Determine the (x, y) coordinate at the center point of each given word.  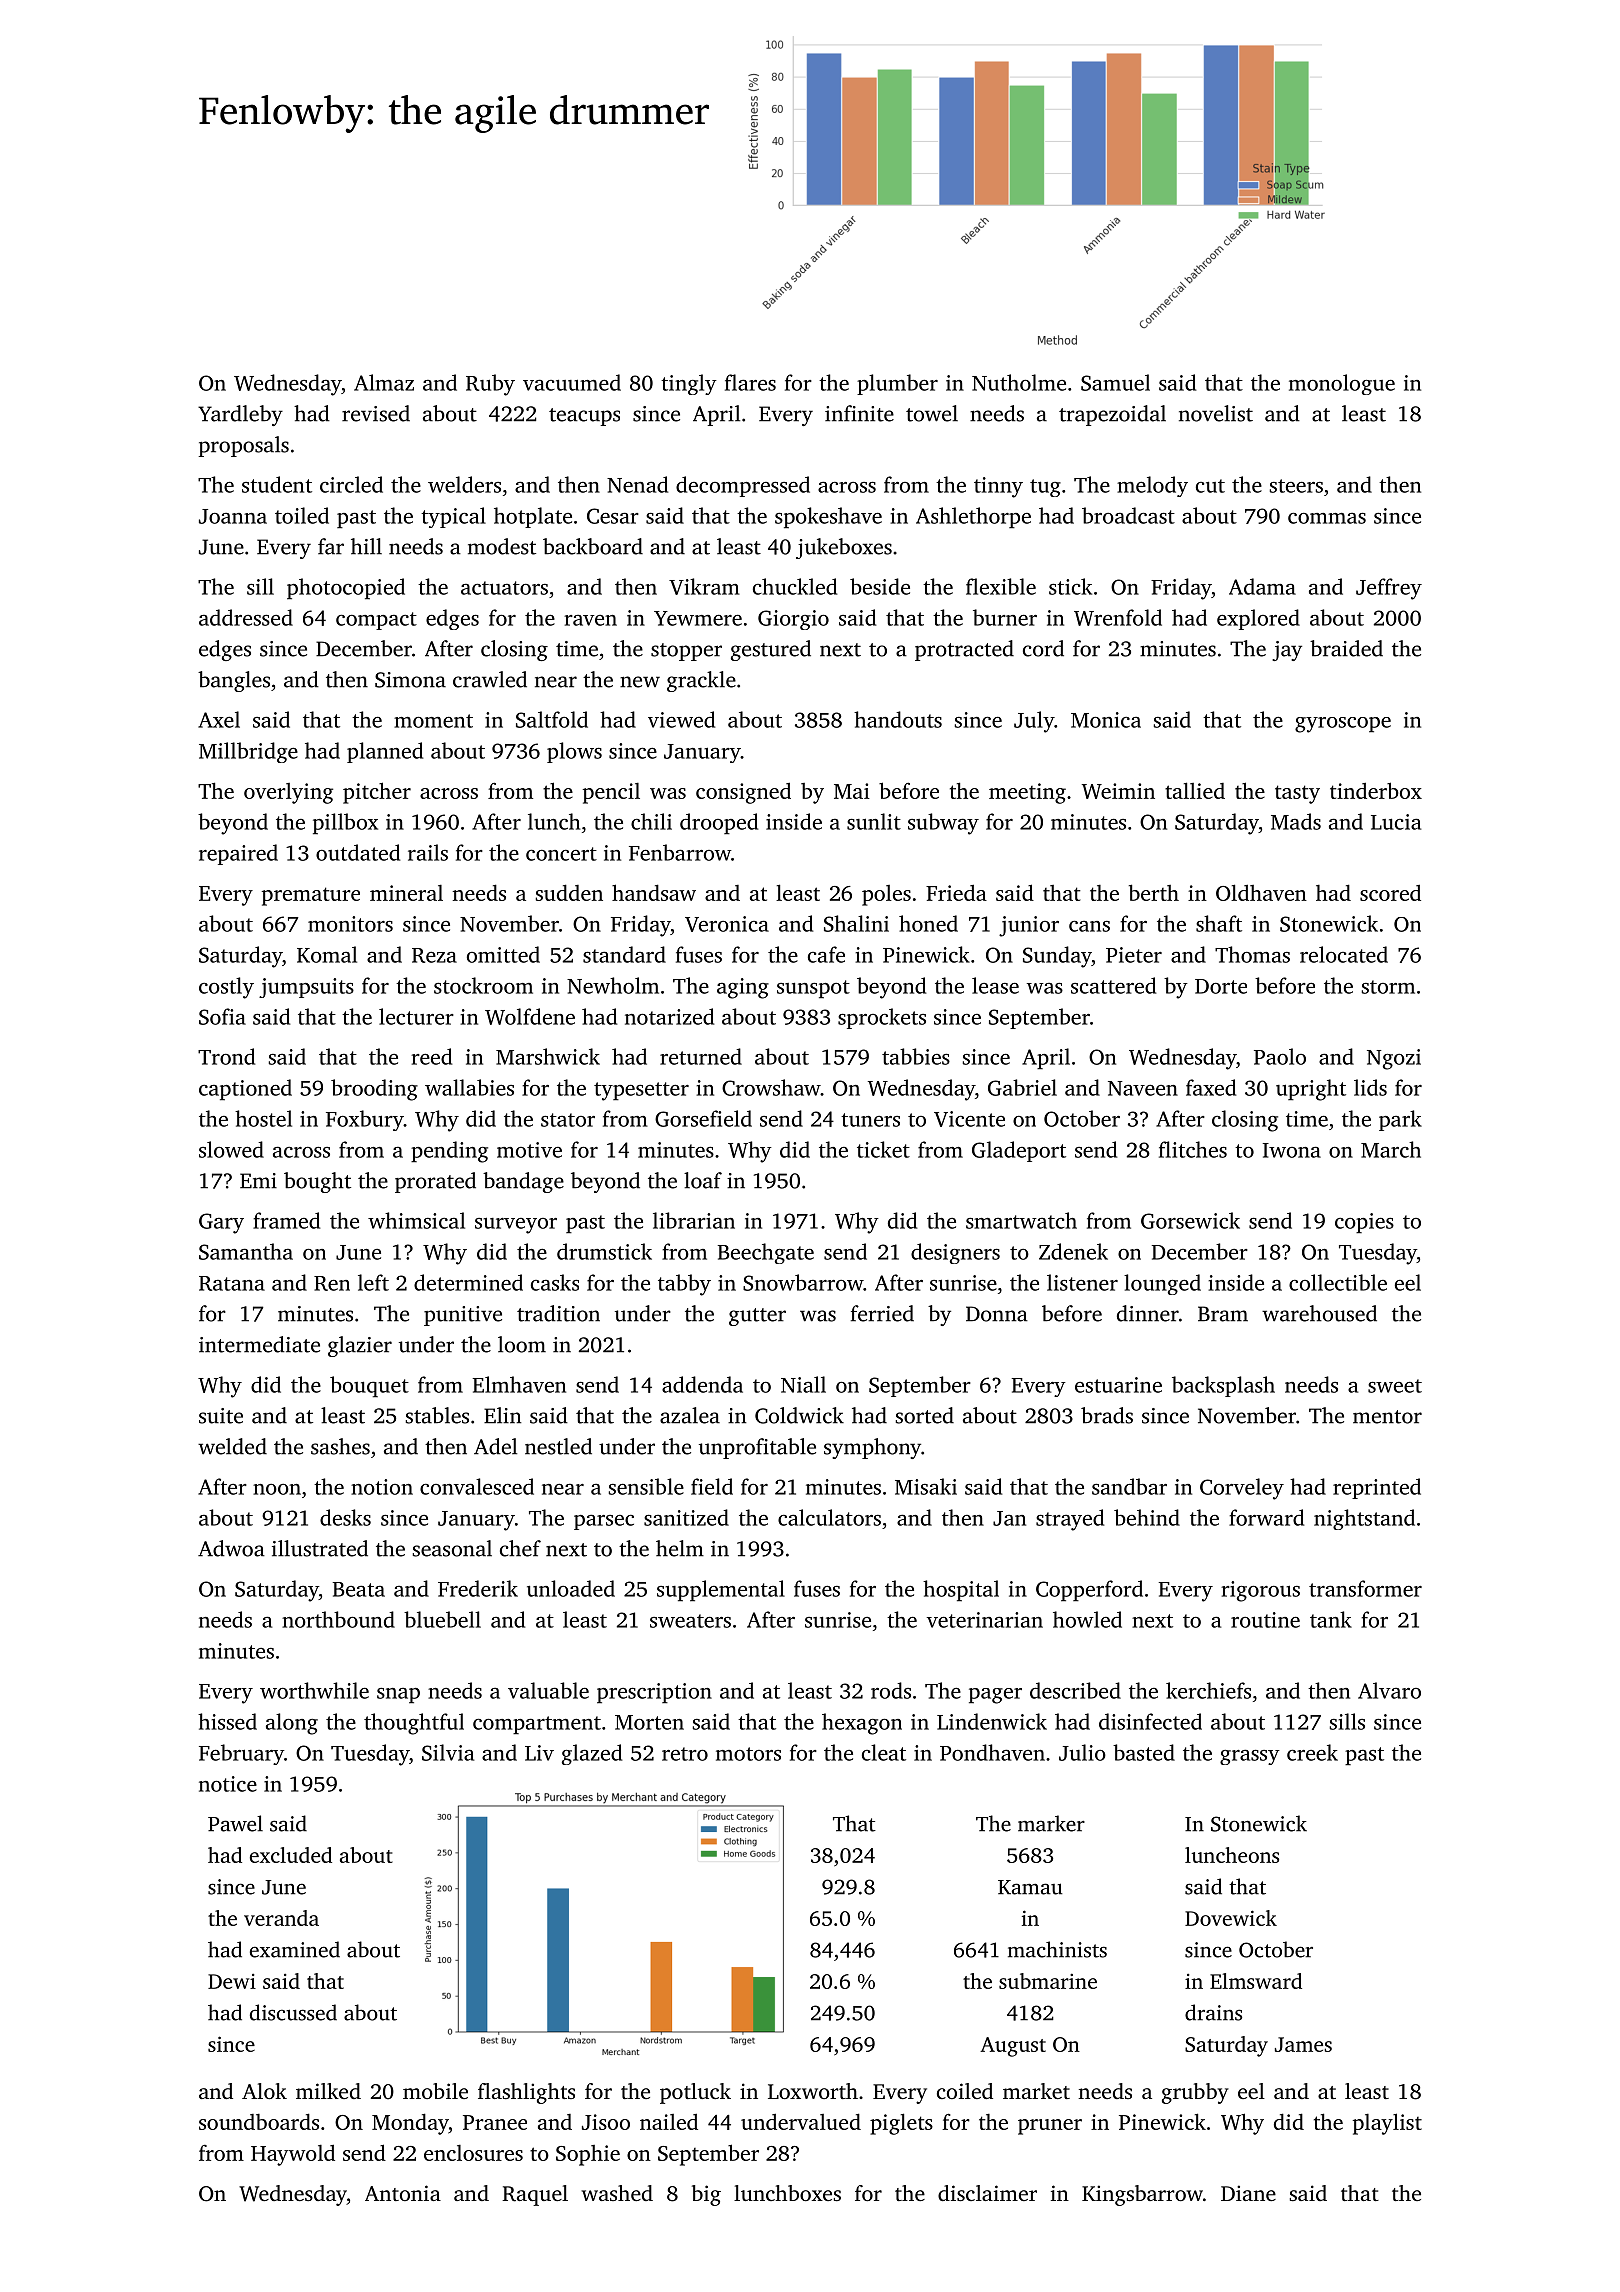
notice (228, 1784)
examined (295, 1949)
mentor (1387, 1417)
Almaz (384, 382)
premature (311, 896)
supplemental (721, 1591)
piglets (901, 2124)
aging (743, 988)
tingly (689, 384)
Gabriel (1022, 1087)
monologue (1342, 384)
